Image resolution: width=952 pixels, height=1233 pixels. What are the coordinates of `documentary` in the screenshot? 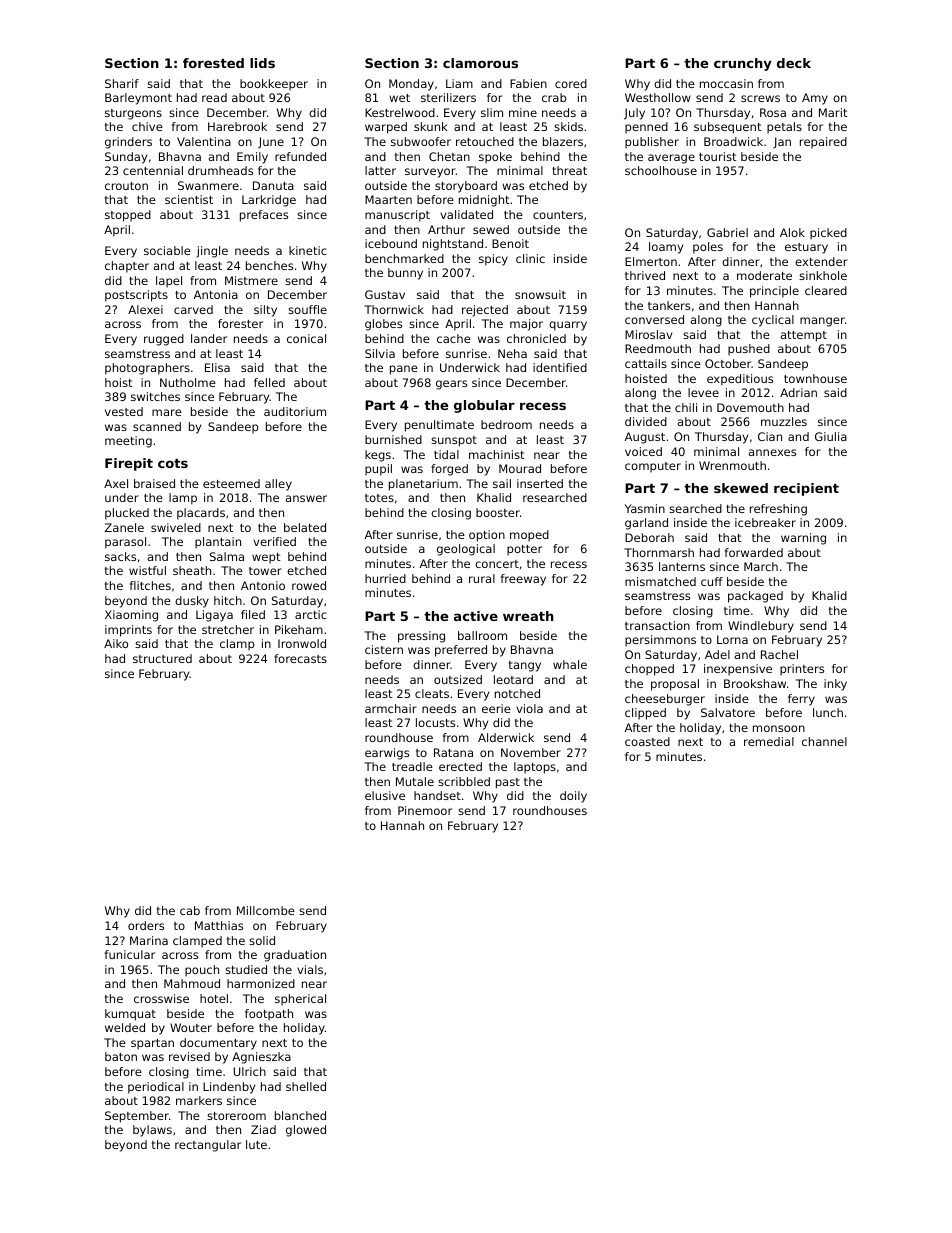 It's located at (218, 1044).
